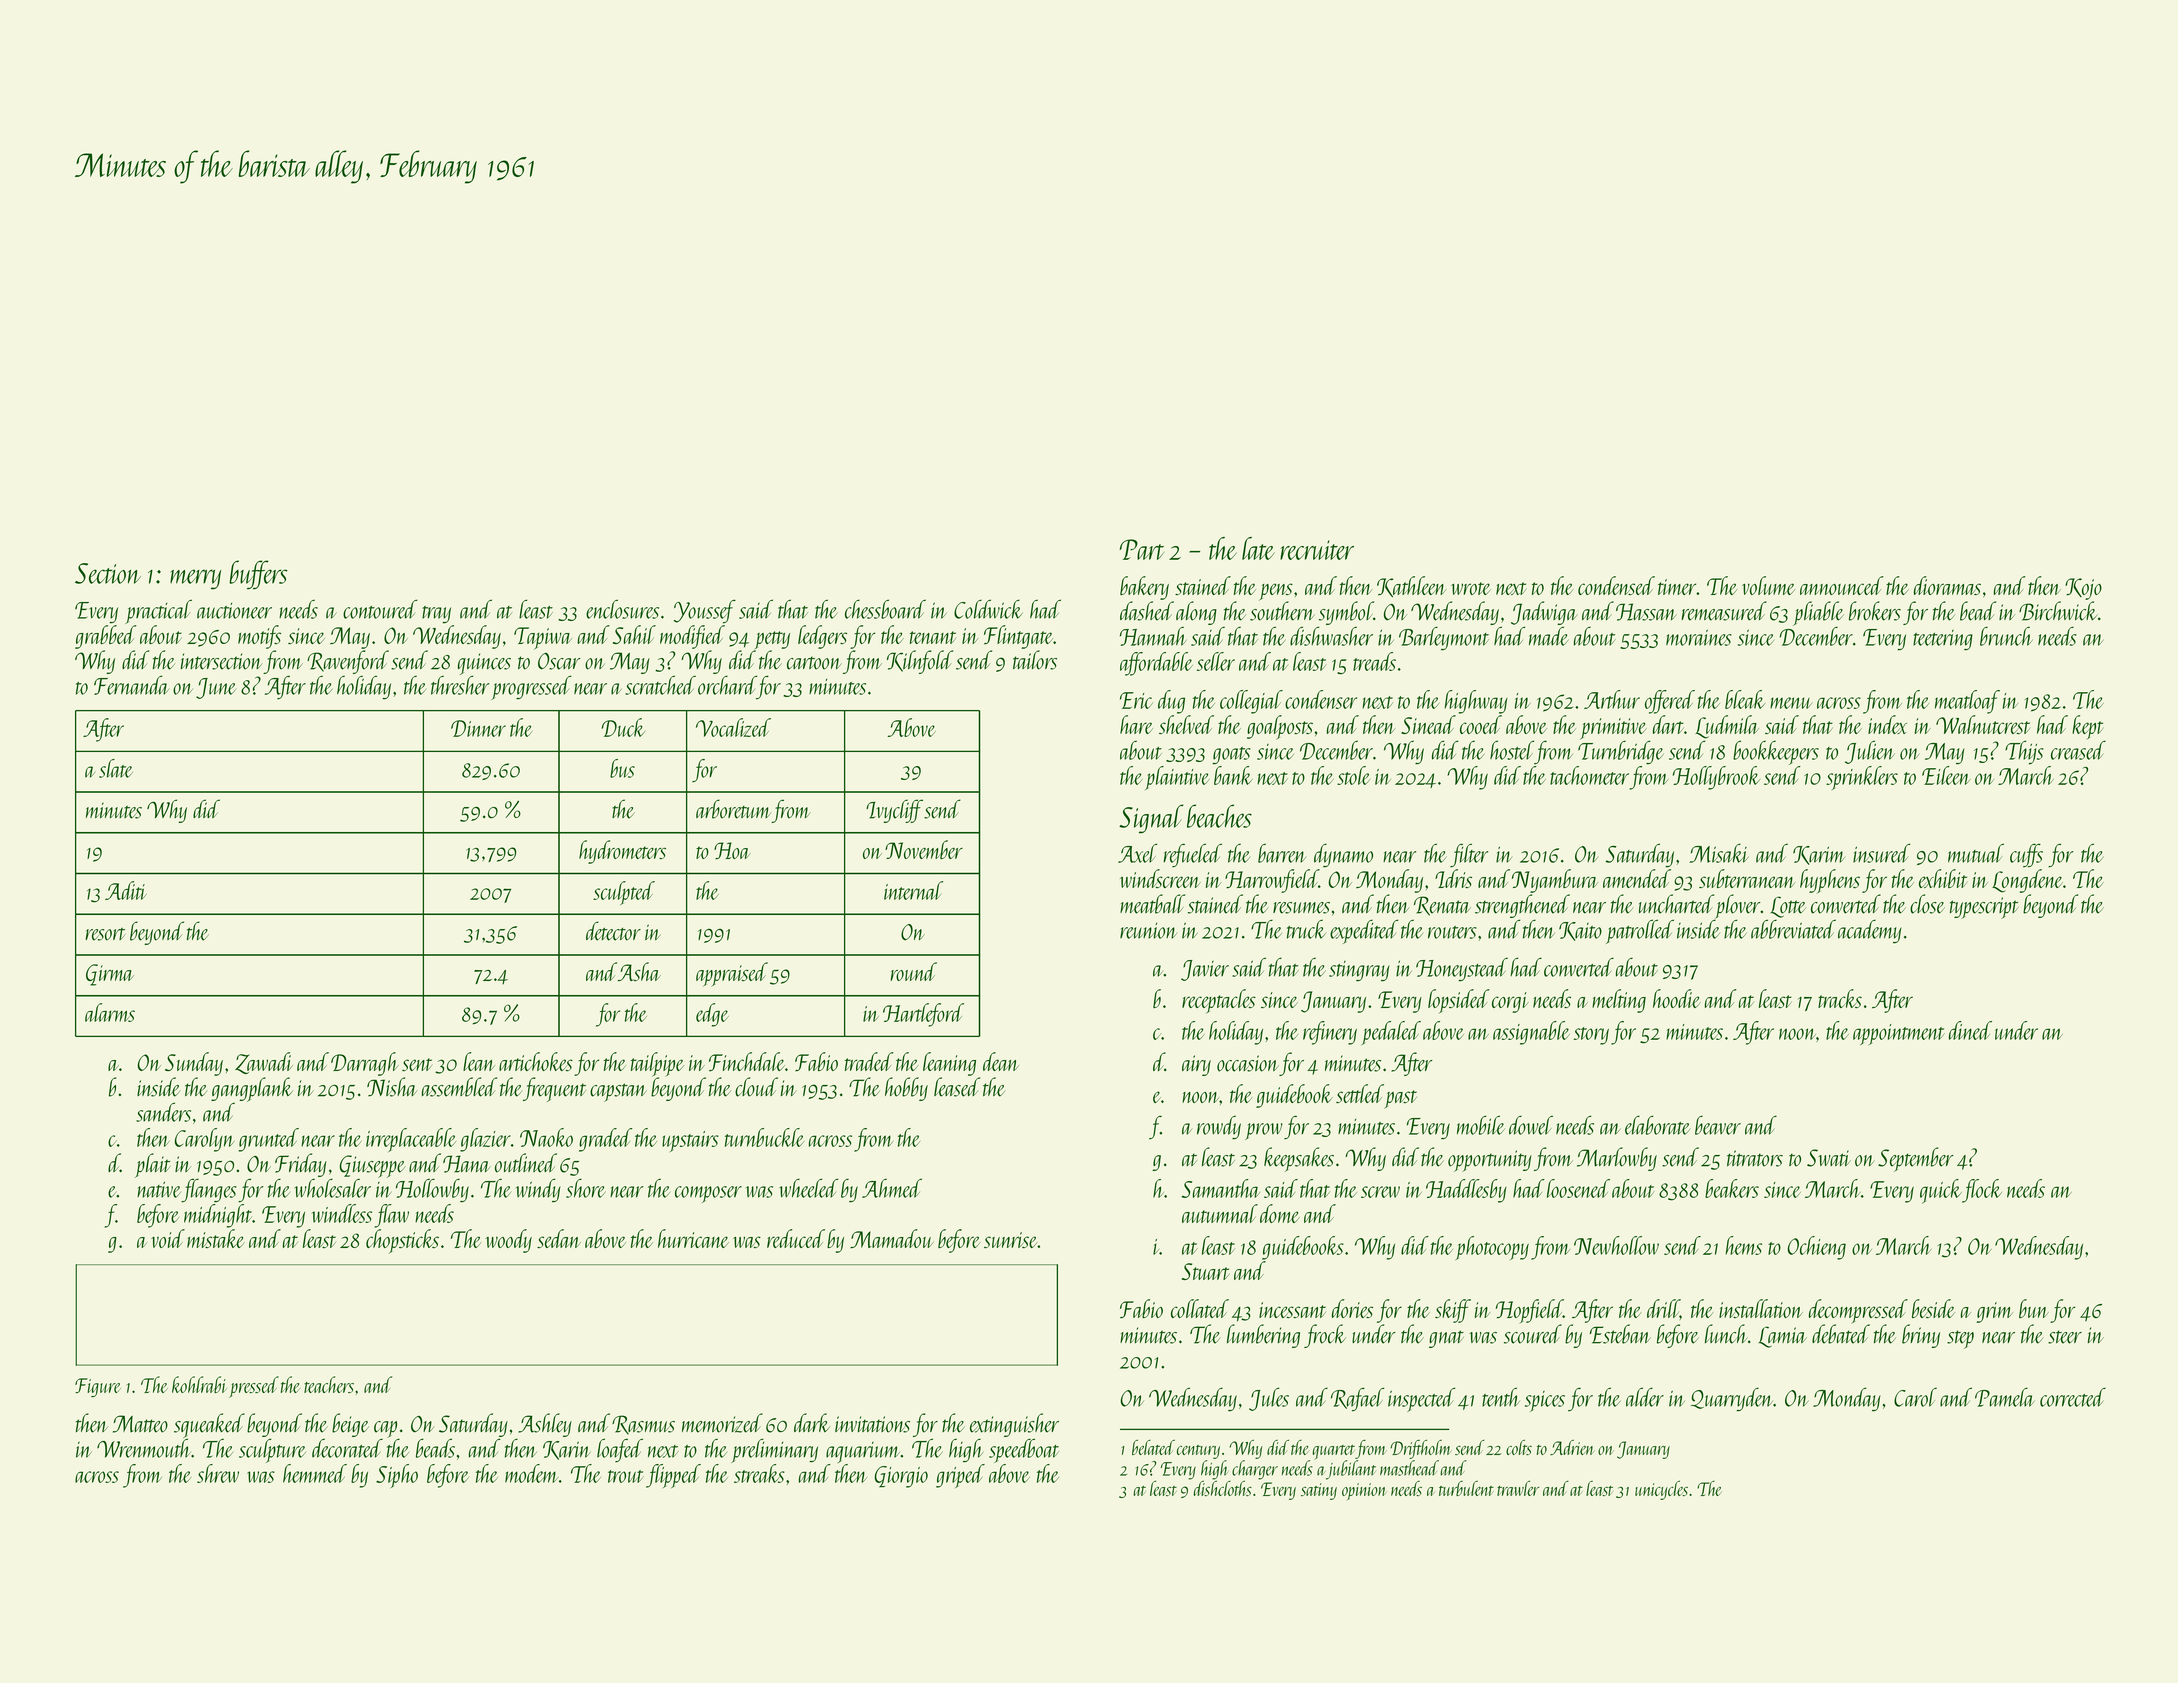  Describe the element at coordinates (1661, 1490) in the document. I see `unicycles` at that location.
